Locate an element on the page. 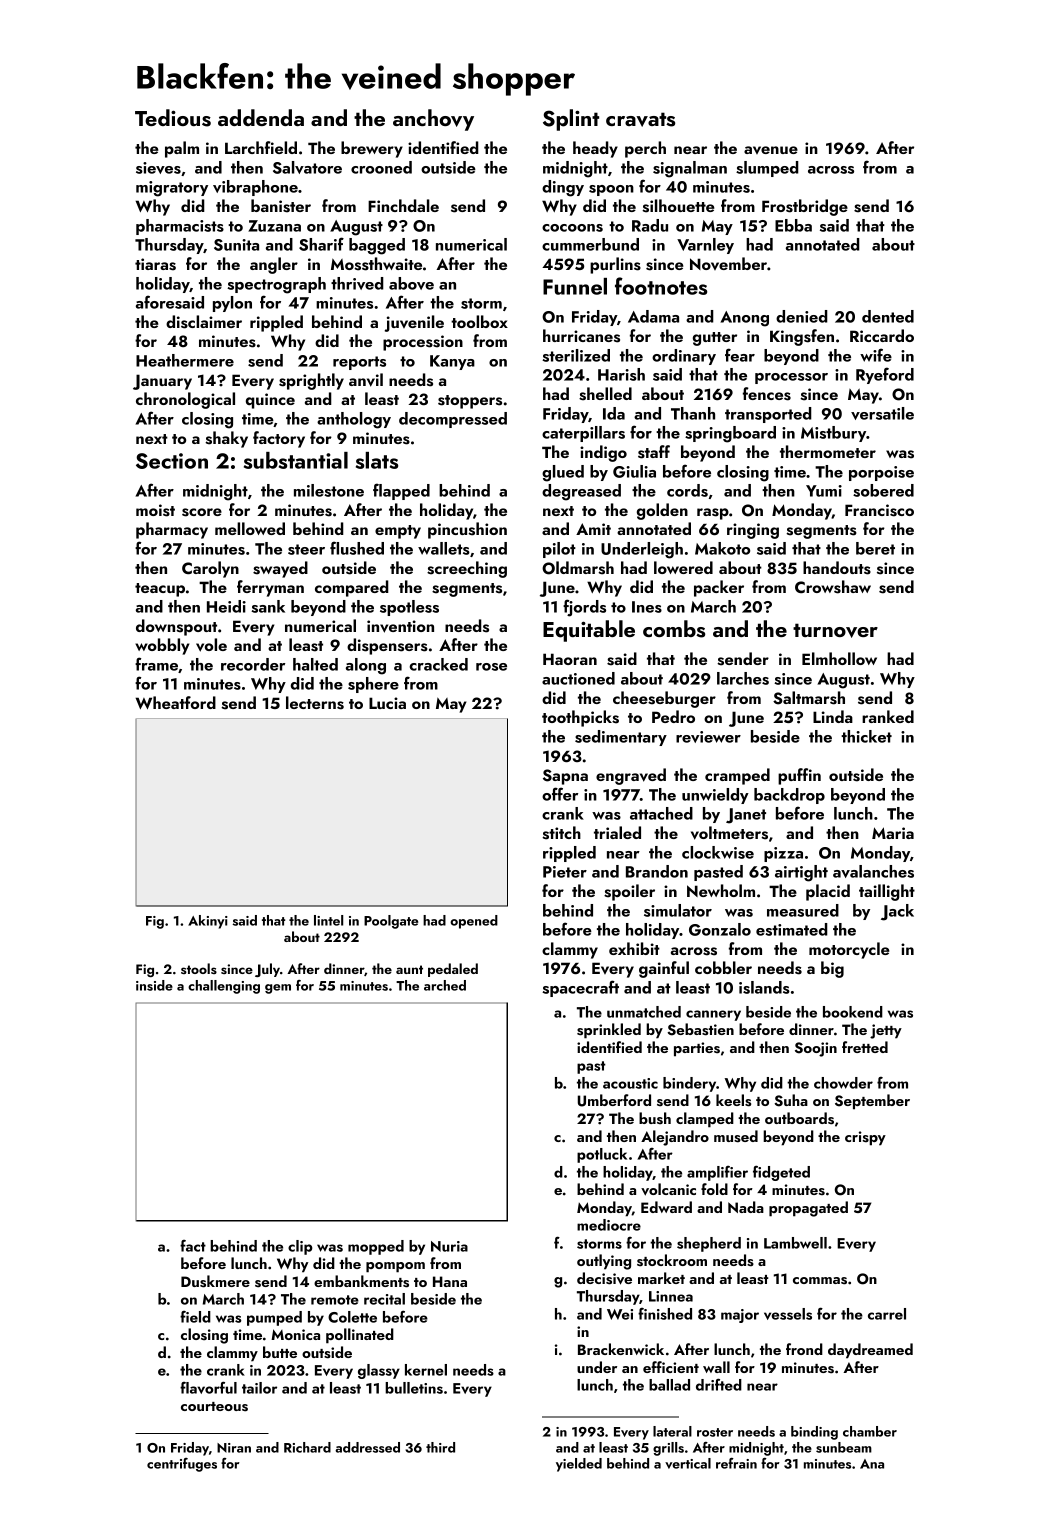 Image resolution: width=1050 pixels, height=1521 pixels. compared is located at coordinates (352, 588).
